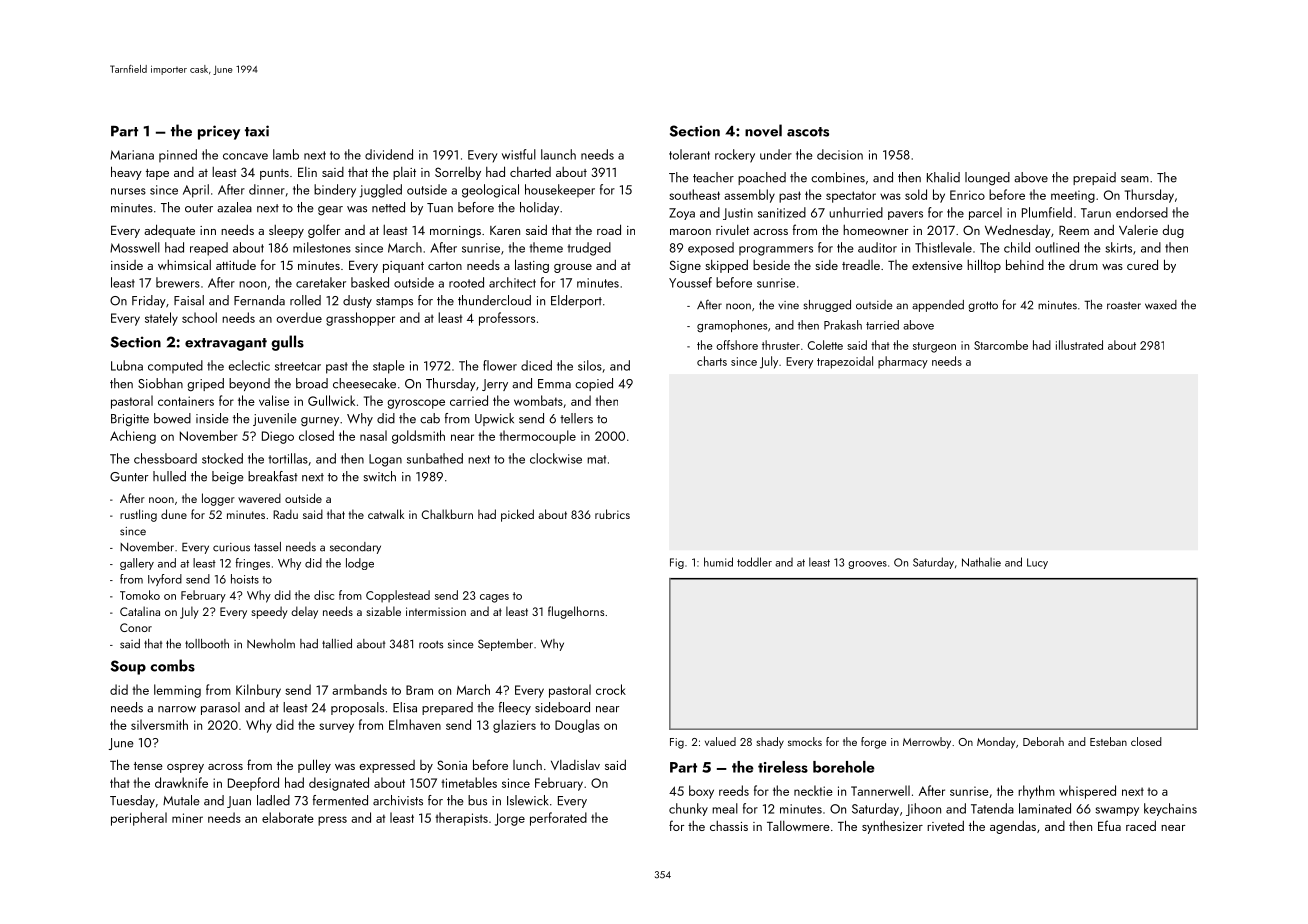 This image has height=924, width=1308. I want to click on peripheral, so click(139, 819).
